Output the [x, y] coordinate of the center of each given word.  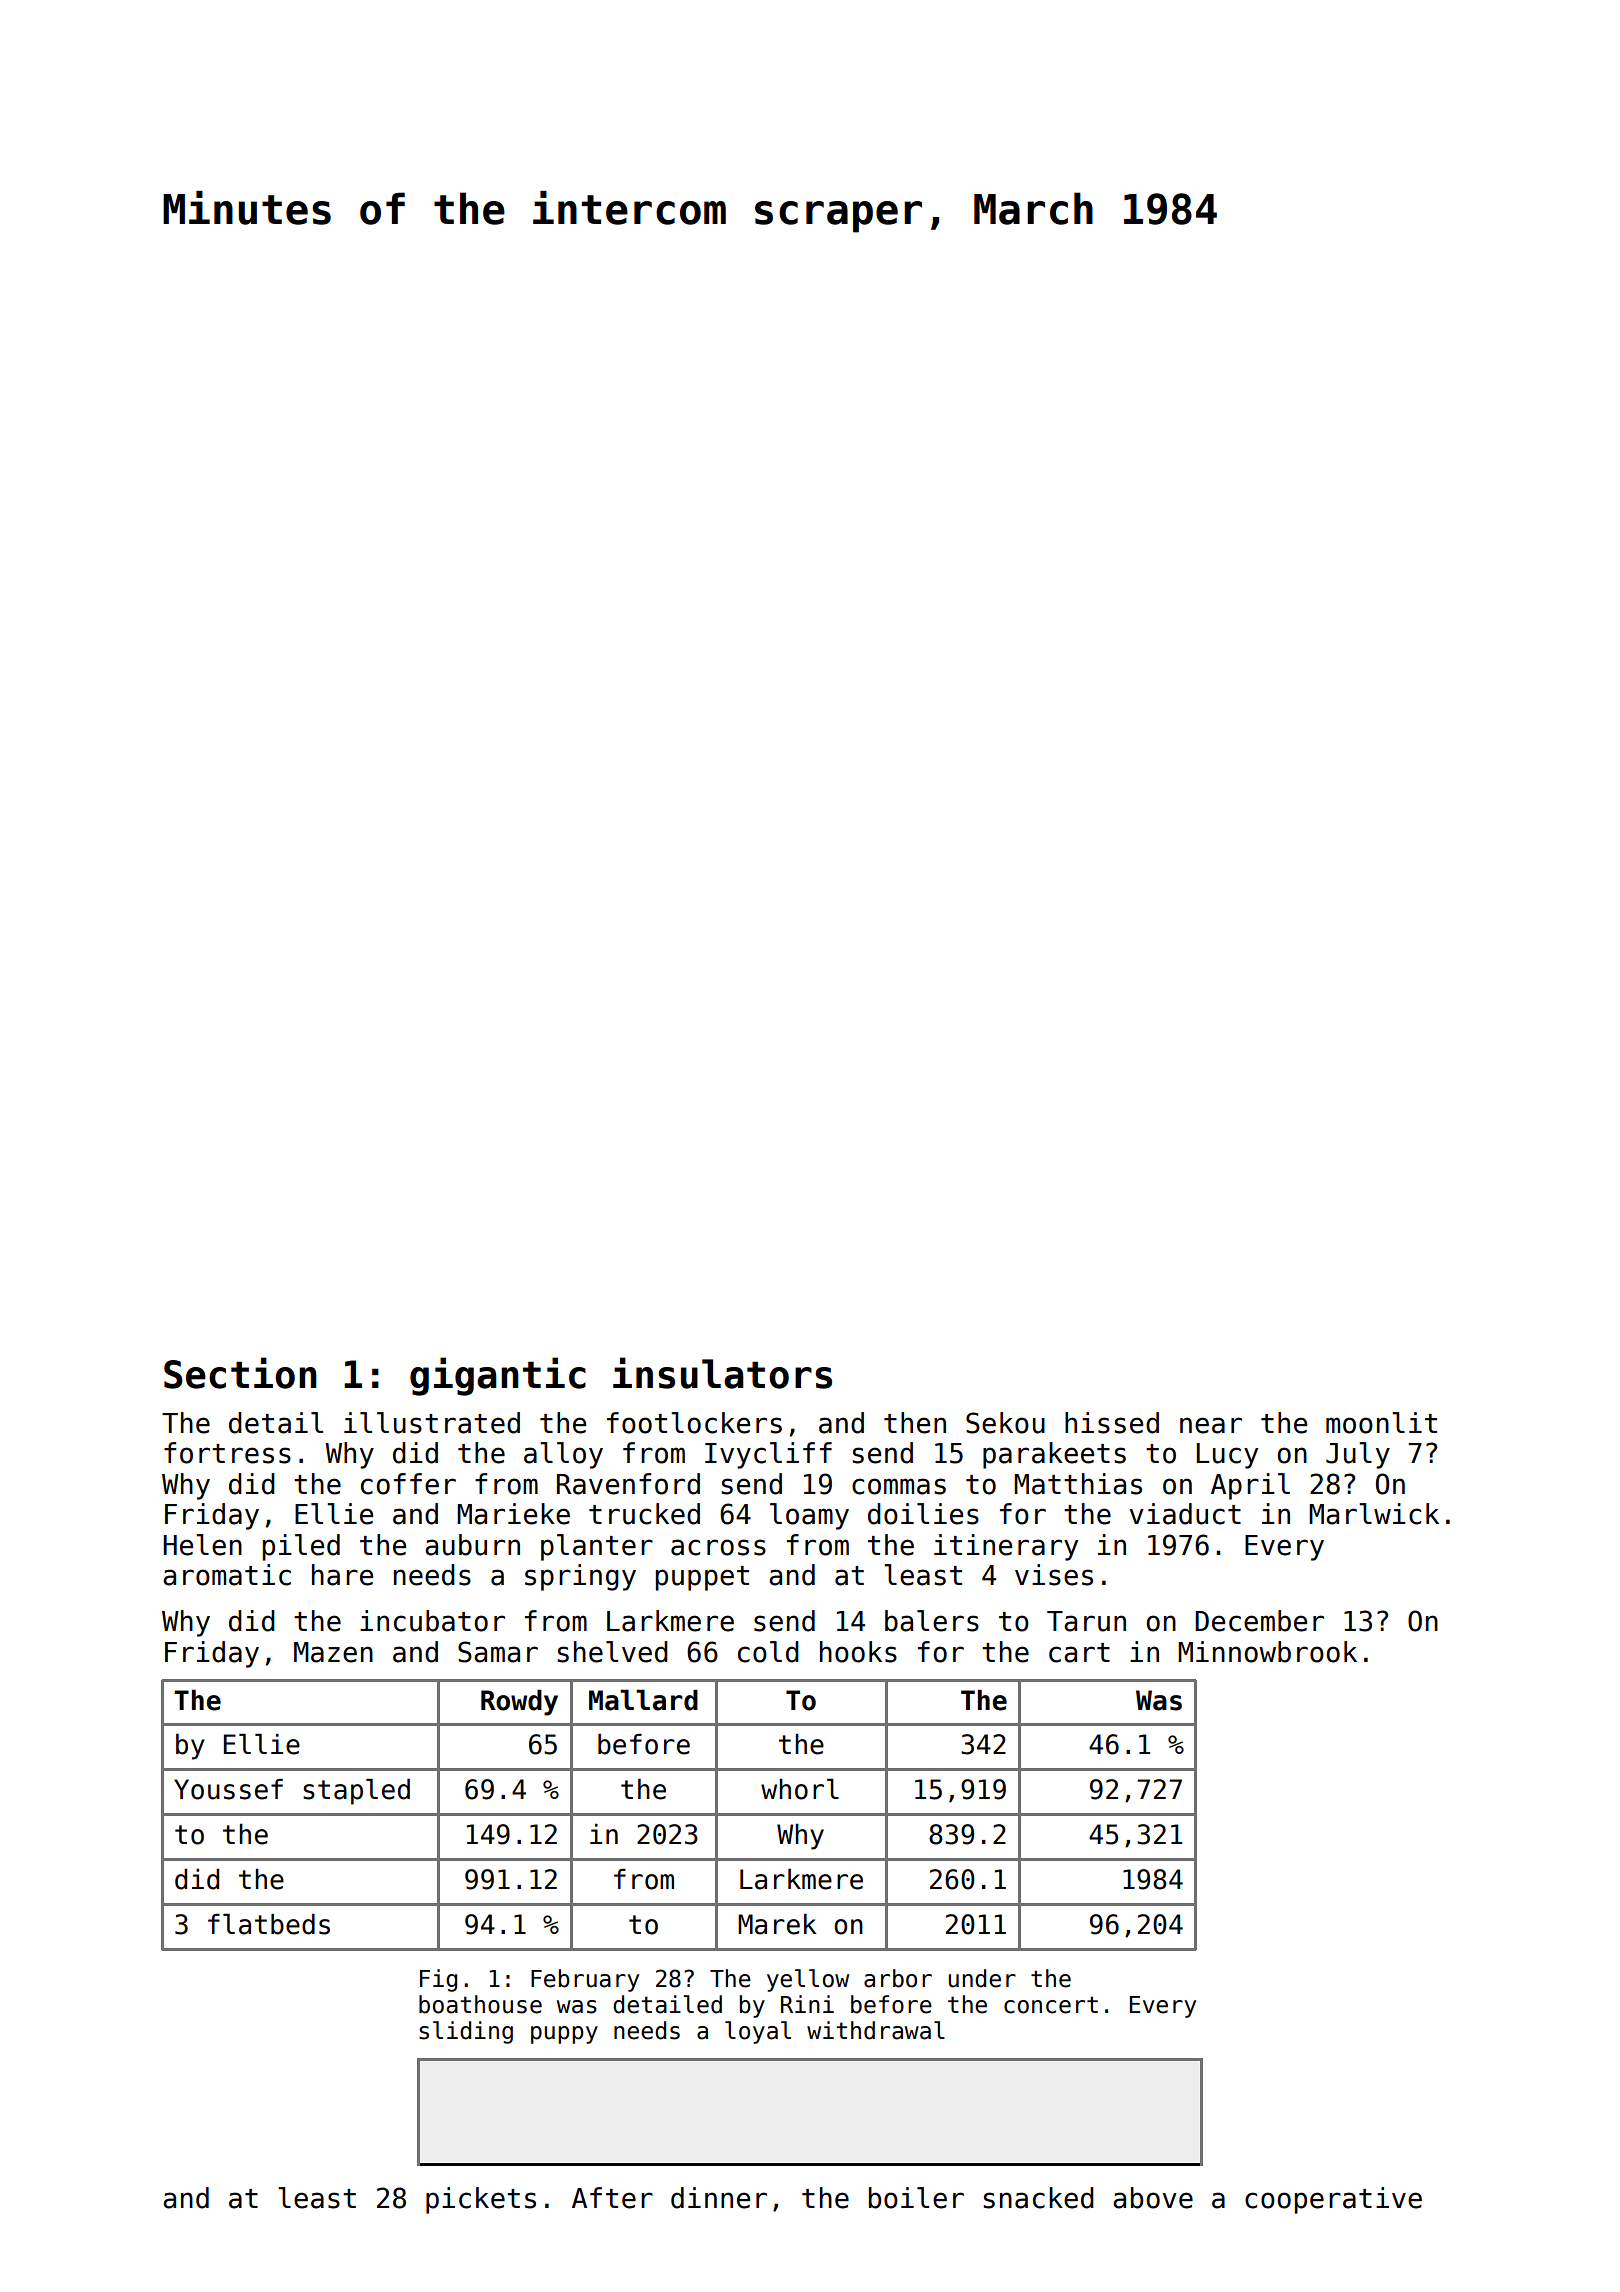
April [1250, 1486]
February [585, 1980]
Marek [777, 1924]
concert [1051, 2005]
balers [932, 1621]
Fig [438, 1980]
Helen [202, 1545]
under [982, 1978]
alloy [563, 1455]
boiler [916, 2198]
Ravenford [628, 1484]
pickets [481, 2200]
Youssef [228, 1789]
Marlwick [1374, 1514]
